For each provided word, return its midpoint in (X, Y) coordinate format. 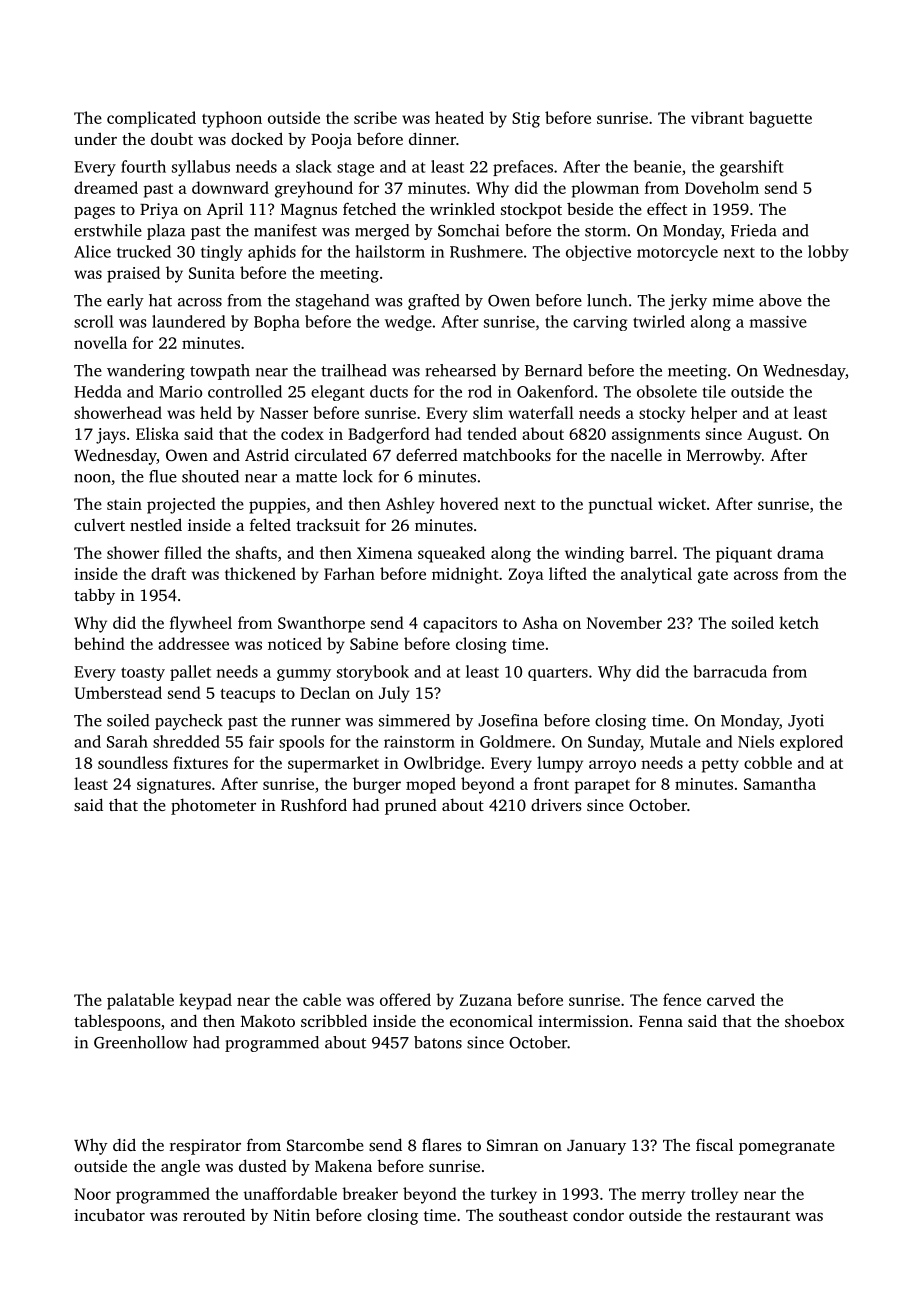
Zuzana (485, 1000)
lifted (568, 573)
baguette (780, 119)
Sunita (212, 273)
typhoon (232, 119)
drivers (556, 804)
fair (261, 741)
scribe (375, 117)
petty (720, 765)
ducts (389, 391)
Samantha (780, 783)
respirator (205, 1147)
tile (714, 391)
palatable (140, 1001)
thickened (260, 573)
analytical (656, 575)
